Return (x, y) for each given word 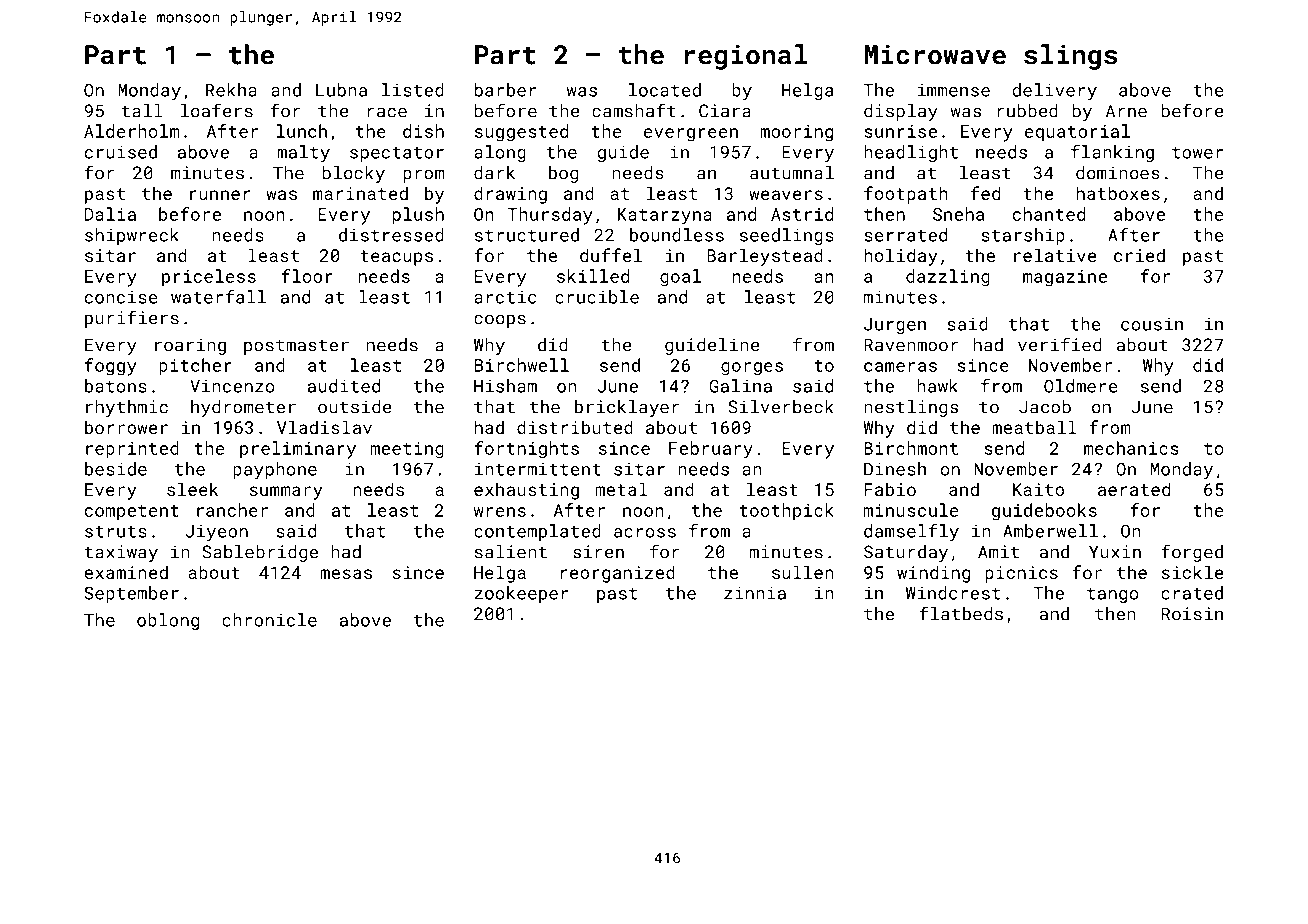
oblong (168, 621)
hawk (937, 386)
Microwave (935, 54)
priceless (209, 278)
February (711, 450)
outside (355, 407)
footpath (906, 195)
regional (745, 57)
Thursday (550, 216)
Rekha (231, 90)
